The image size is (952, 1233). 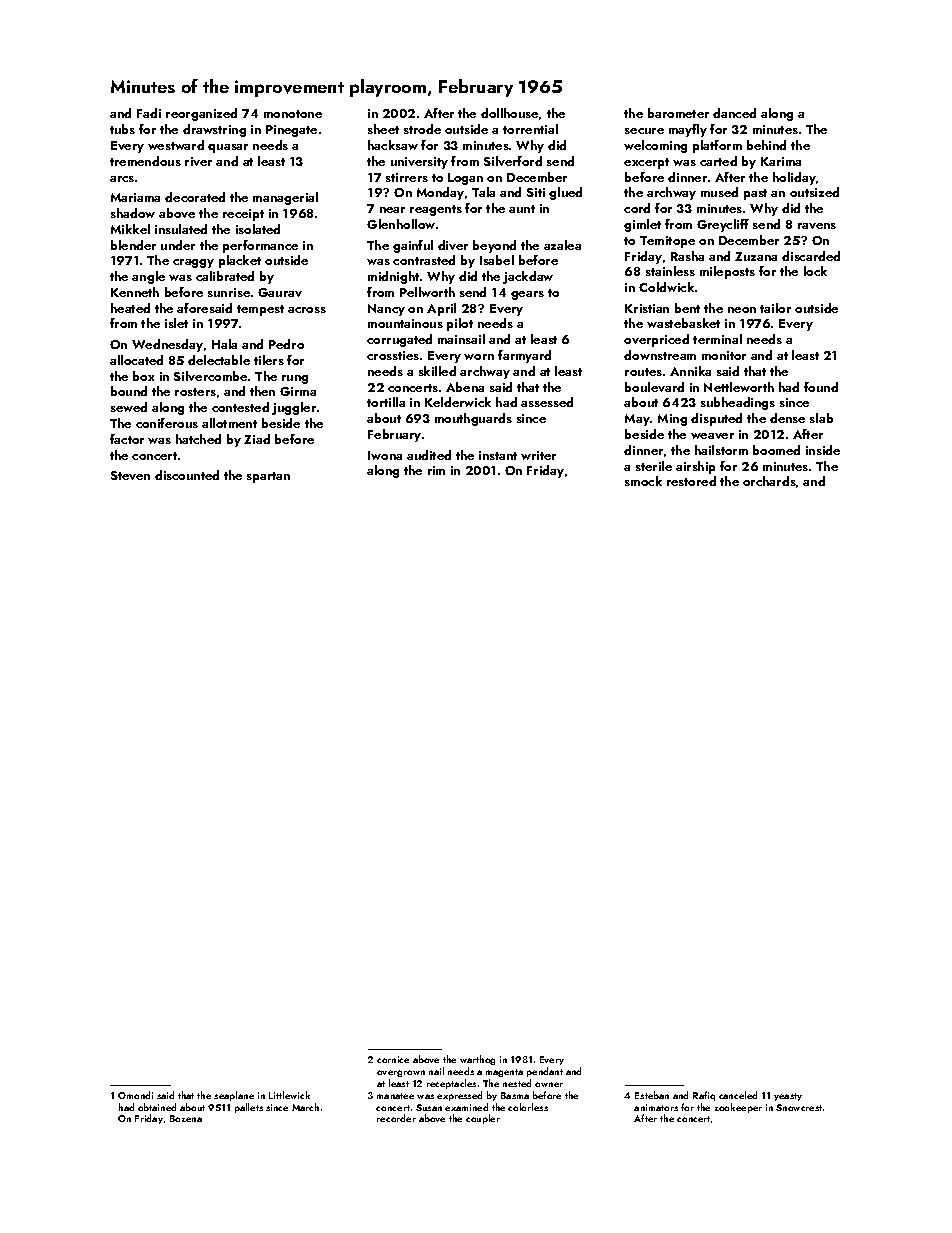 I want to click on canceled, so click(x=738, y=1095).
